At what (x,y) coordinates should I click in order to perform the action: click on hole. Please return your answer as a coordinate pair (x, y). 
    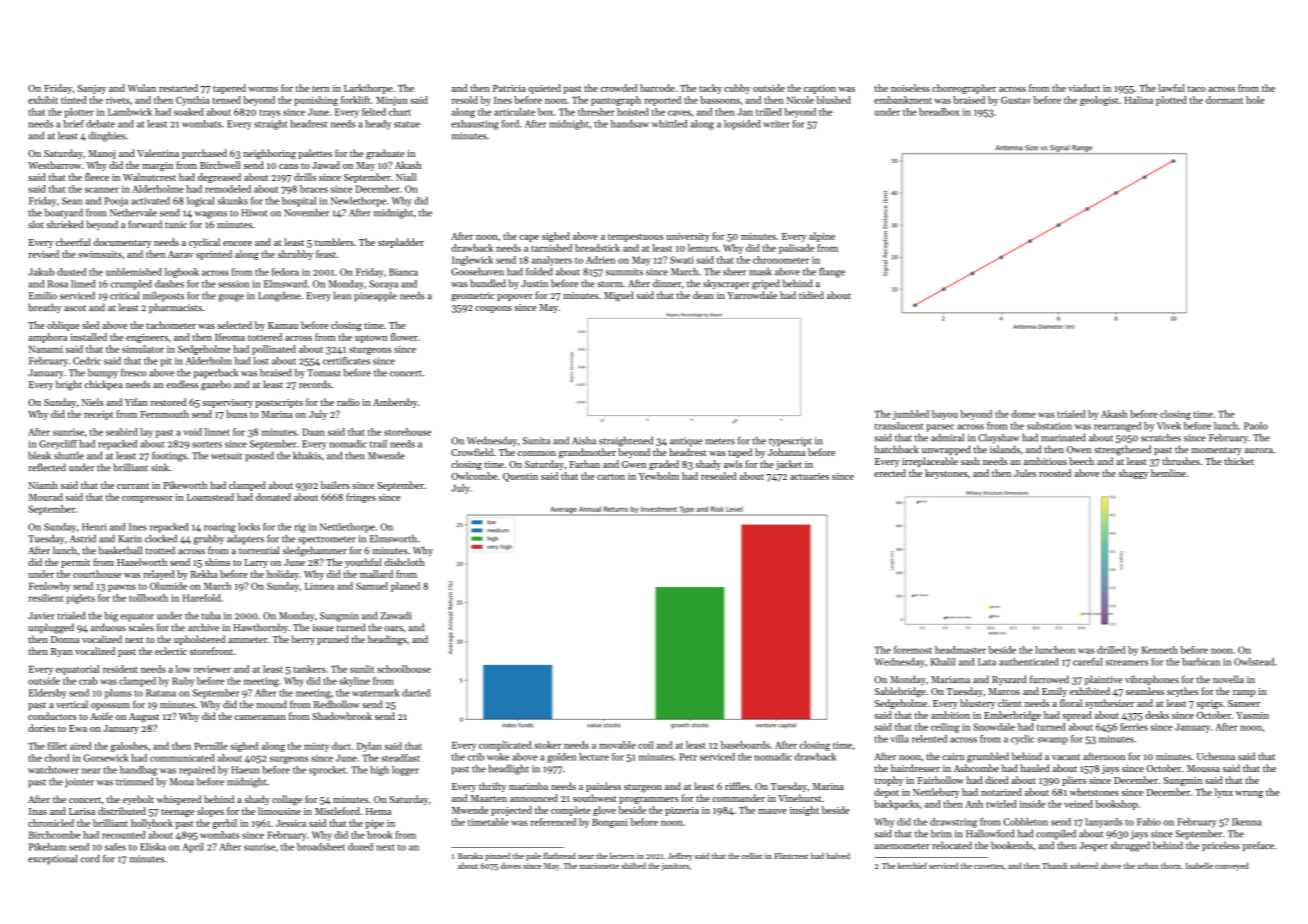
    Looking at the image, I should click on (1255, 100).
